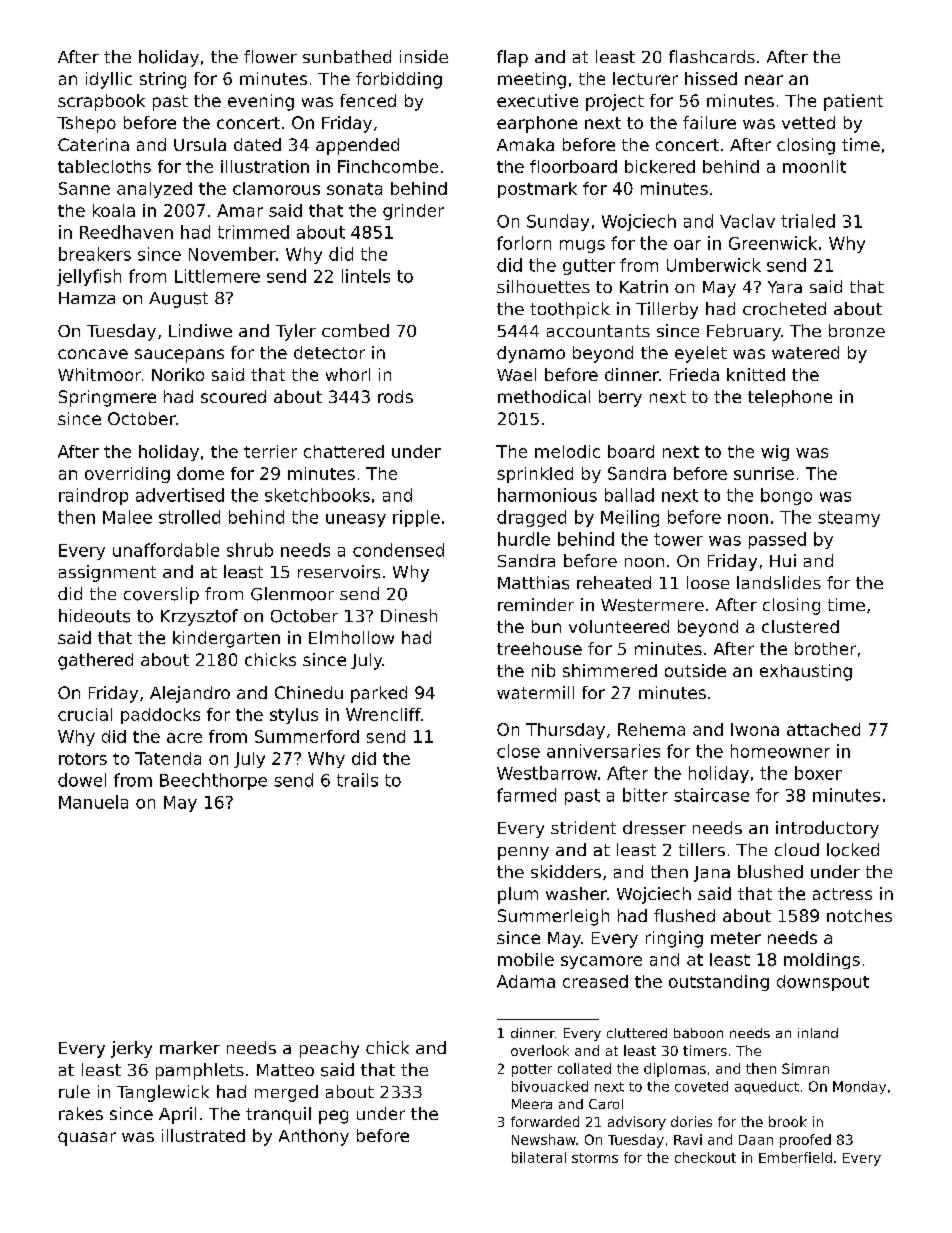  I want to click on flower, so click(270, 56).
